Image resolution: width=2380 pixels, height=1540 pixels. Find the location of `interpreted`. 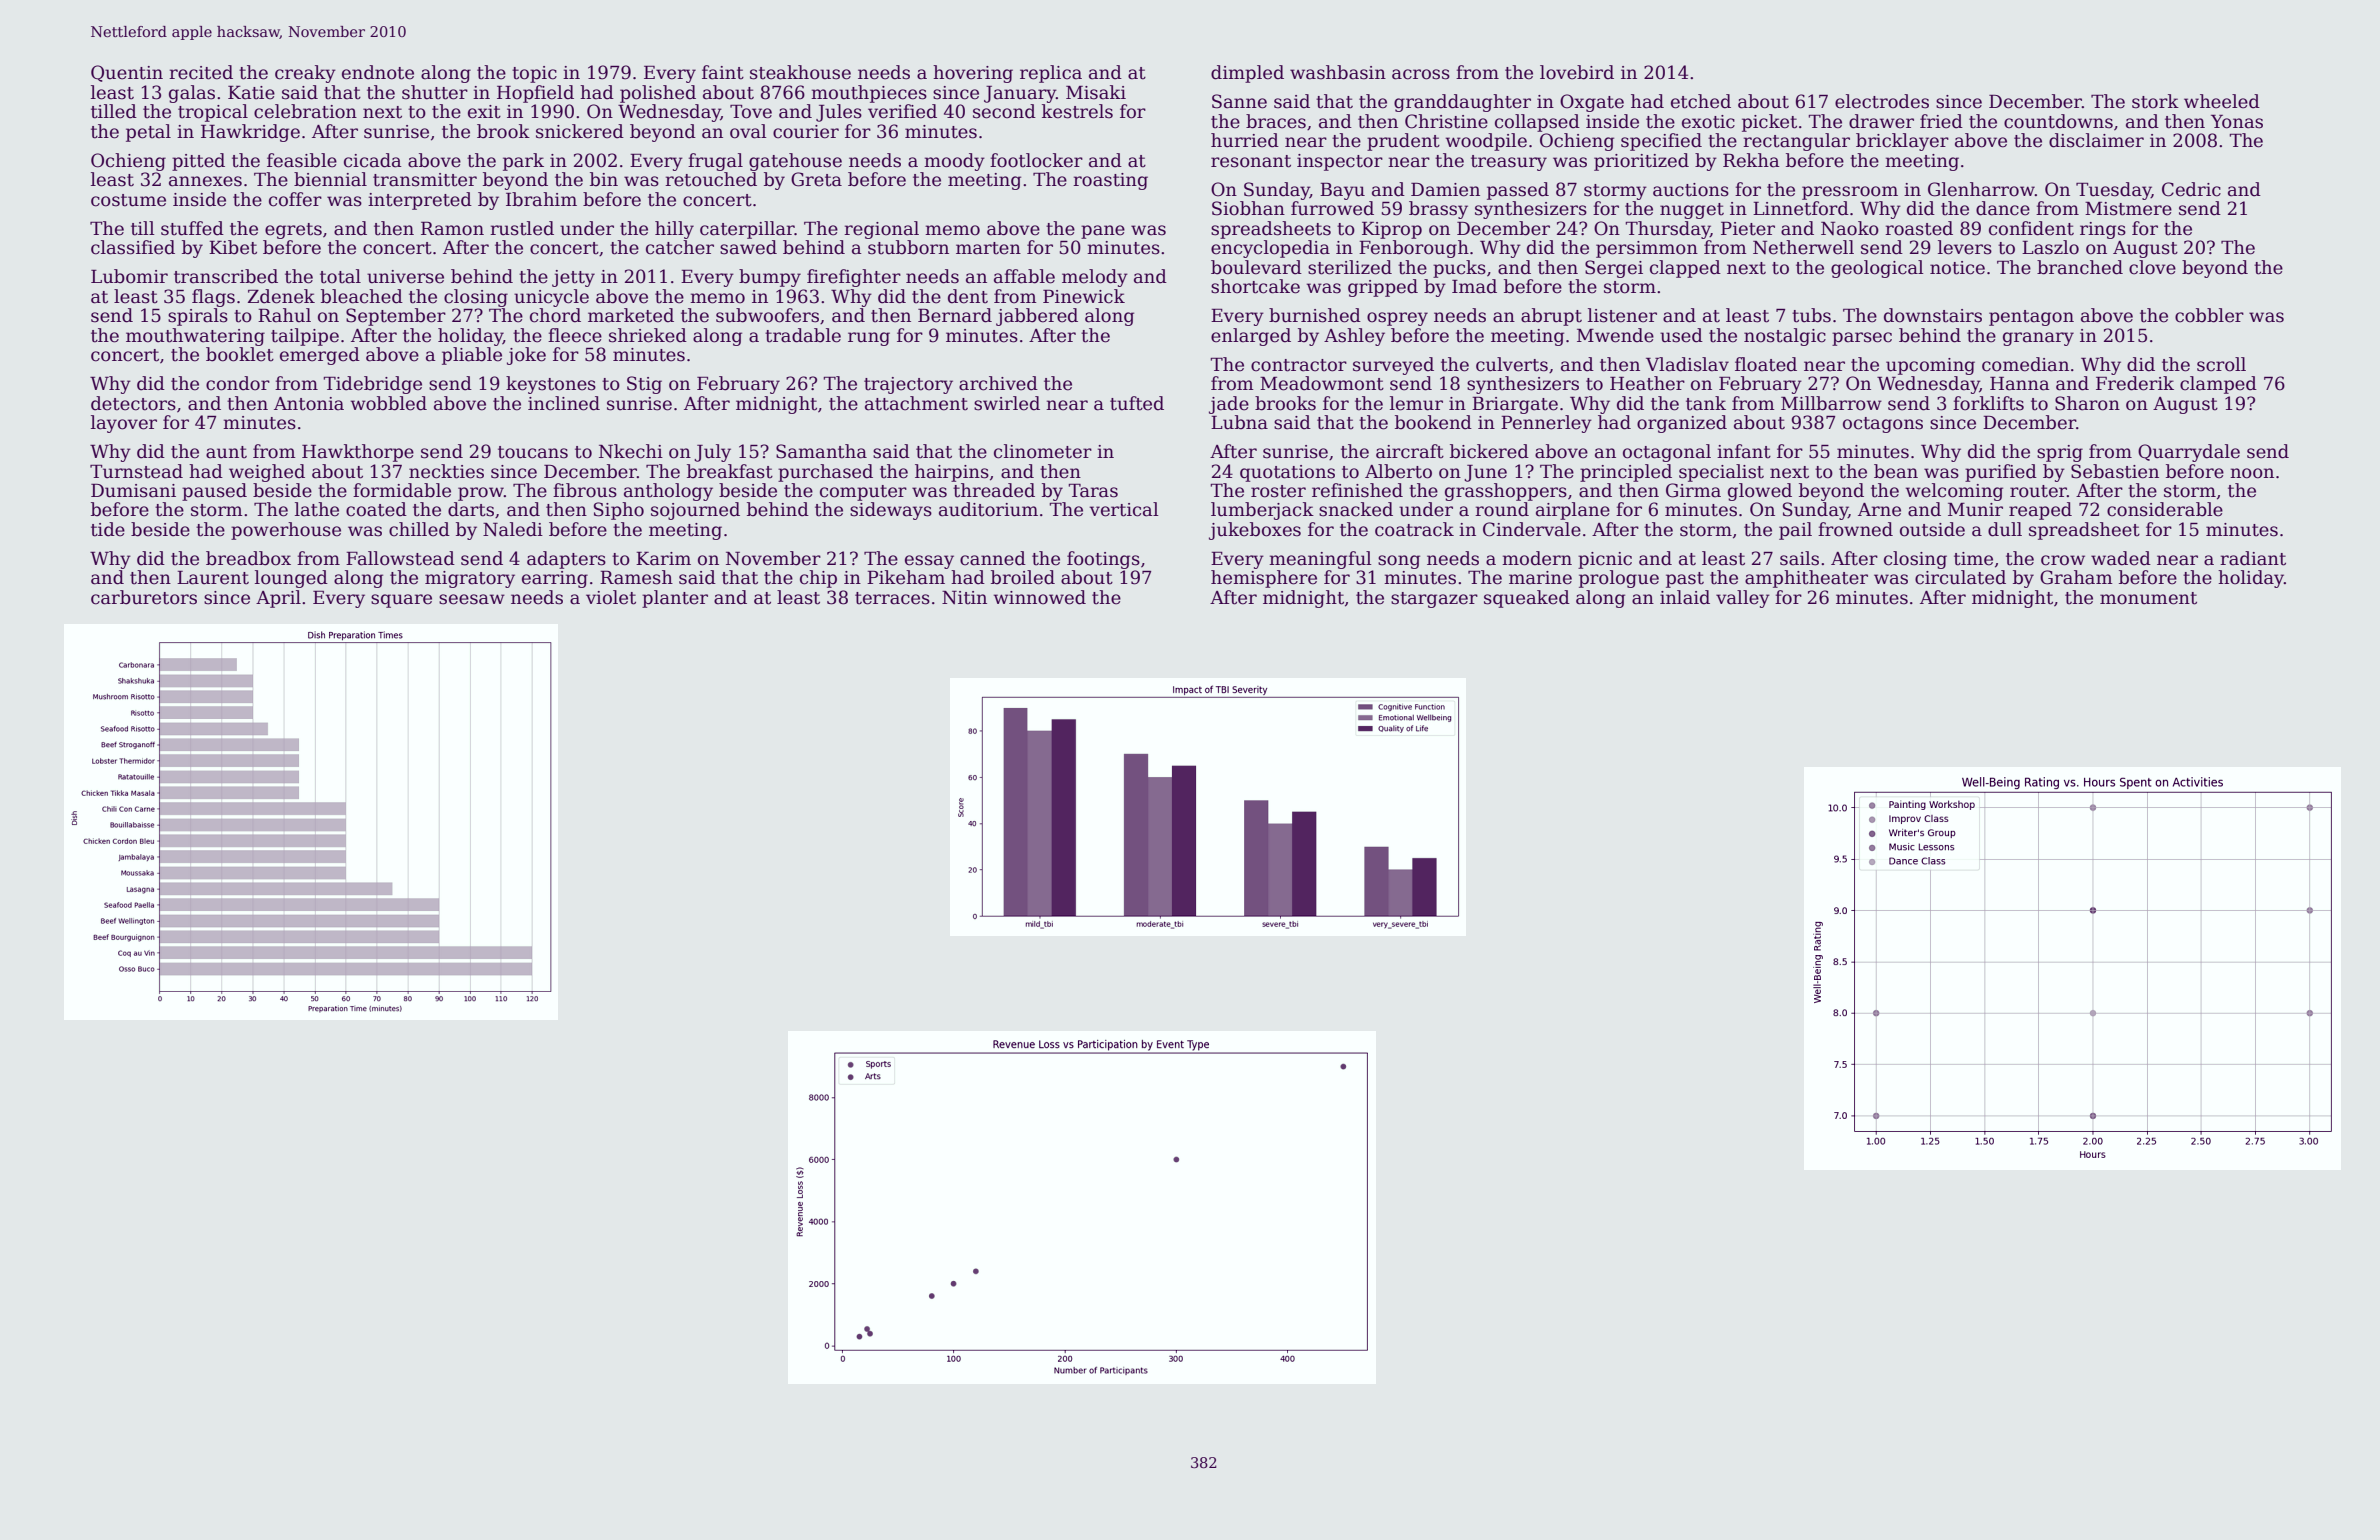

interpreted is located at coordinates (420, 201).
